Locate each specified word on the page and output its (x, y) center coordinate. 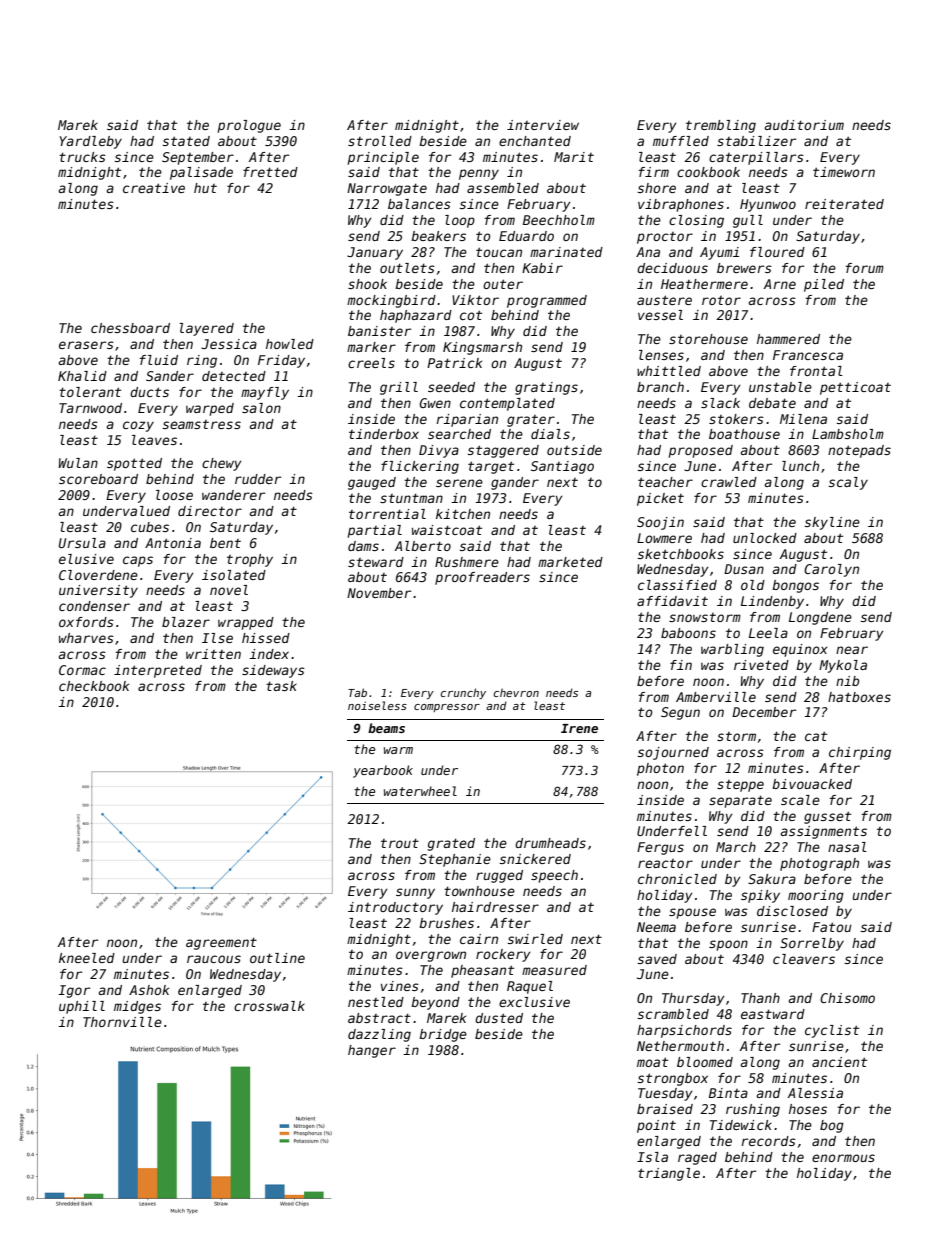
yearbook (383, 771)
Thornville (122, 1022)
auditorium (804, 125)
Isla (652, 1157)
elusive (86, 559)
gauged (372, 483)
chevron (516, 692)
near (852, 650)
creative (154, 188)
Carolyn (831, 570)
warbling (732, 650)
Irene (579, 728)
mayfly (265, 393)
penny (479, 174)
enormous (843, 1158)
